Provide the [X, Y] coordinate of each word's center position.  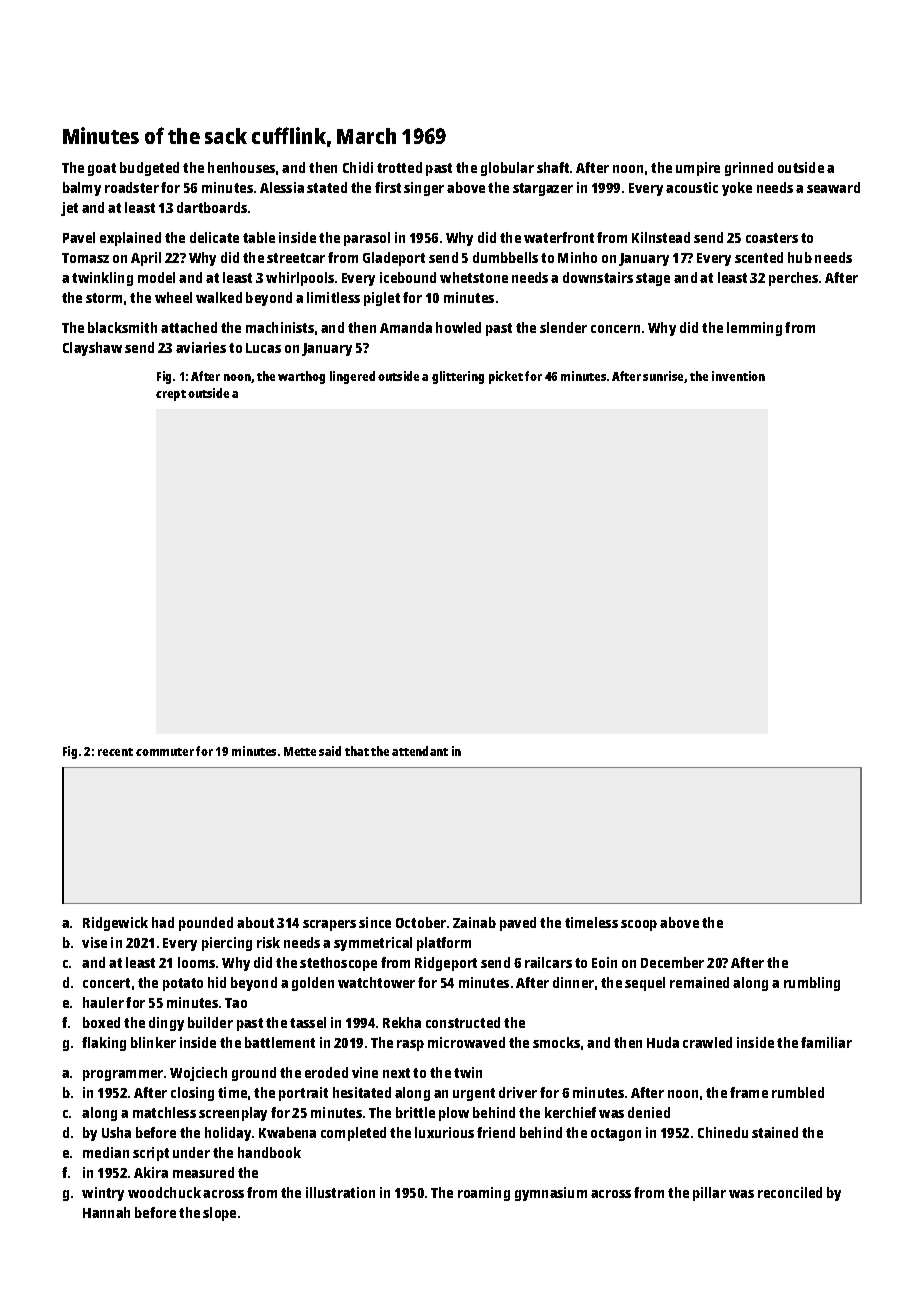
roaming [484, 1194]
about [255, 922]
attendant [420, 751]
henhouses [241, 167]
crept [171, 395]
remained [699, 982]
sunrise [664, 377]
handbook [269, 1152]
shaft [553, 167]
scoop [639, 925]
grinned [749, 169]
